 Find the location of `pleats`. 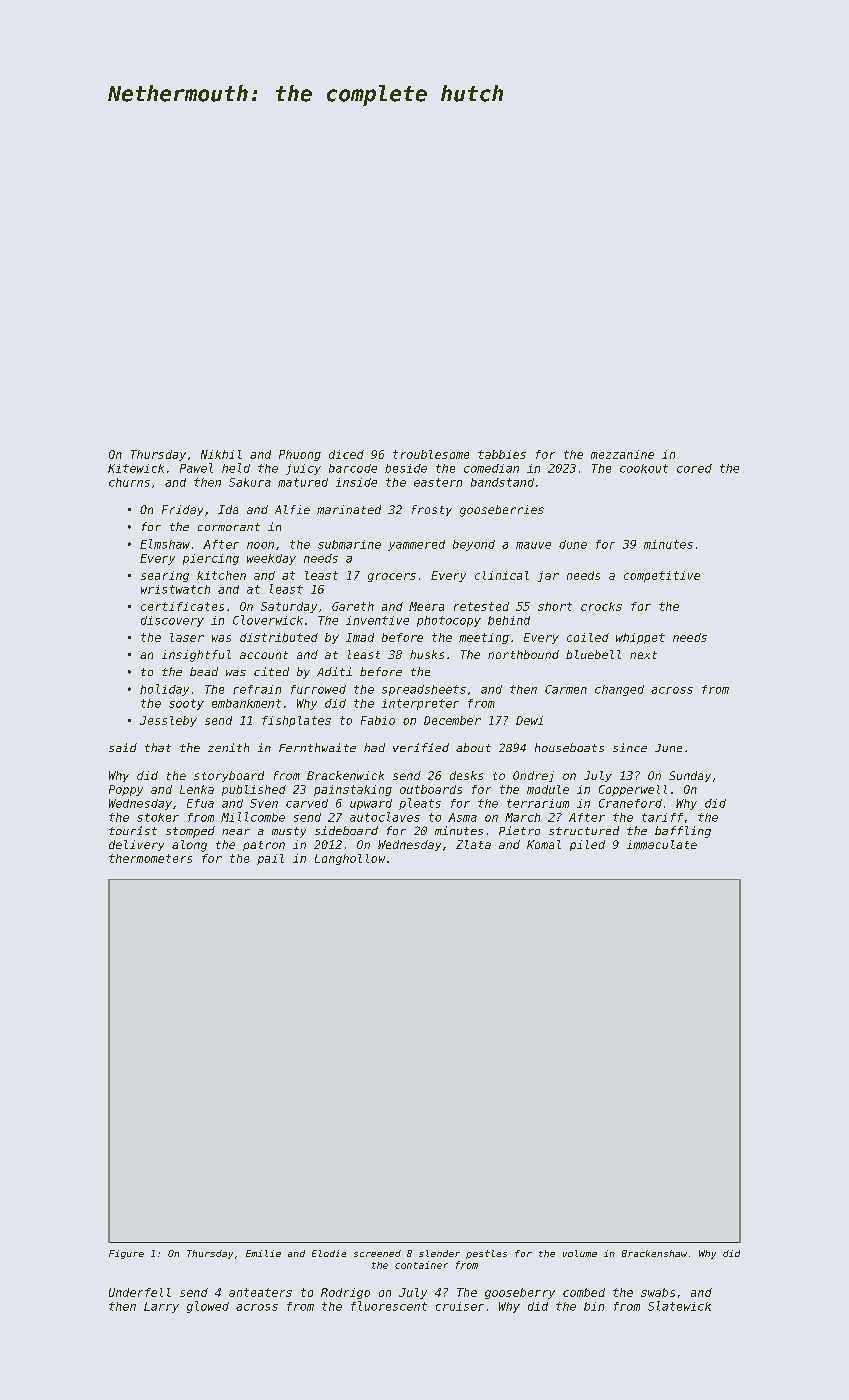

pleats is located at coordinates (420, 804).
